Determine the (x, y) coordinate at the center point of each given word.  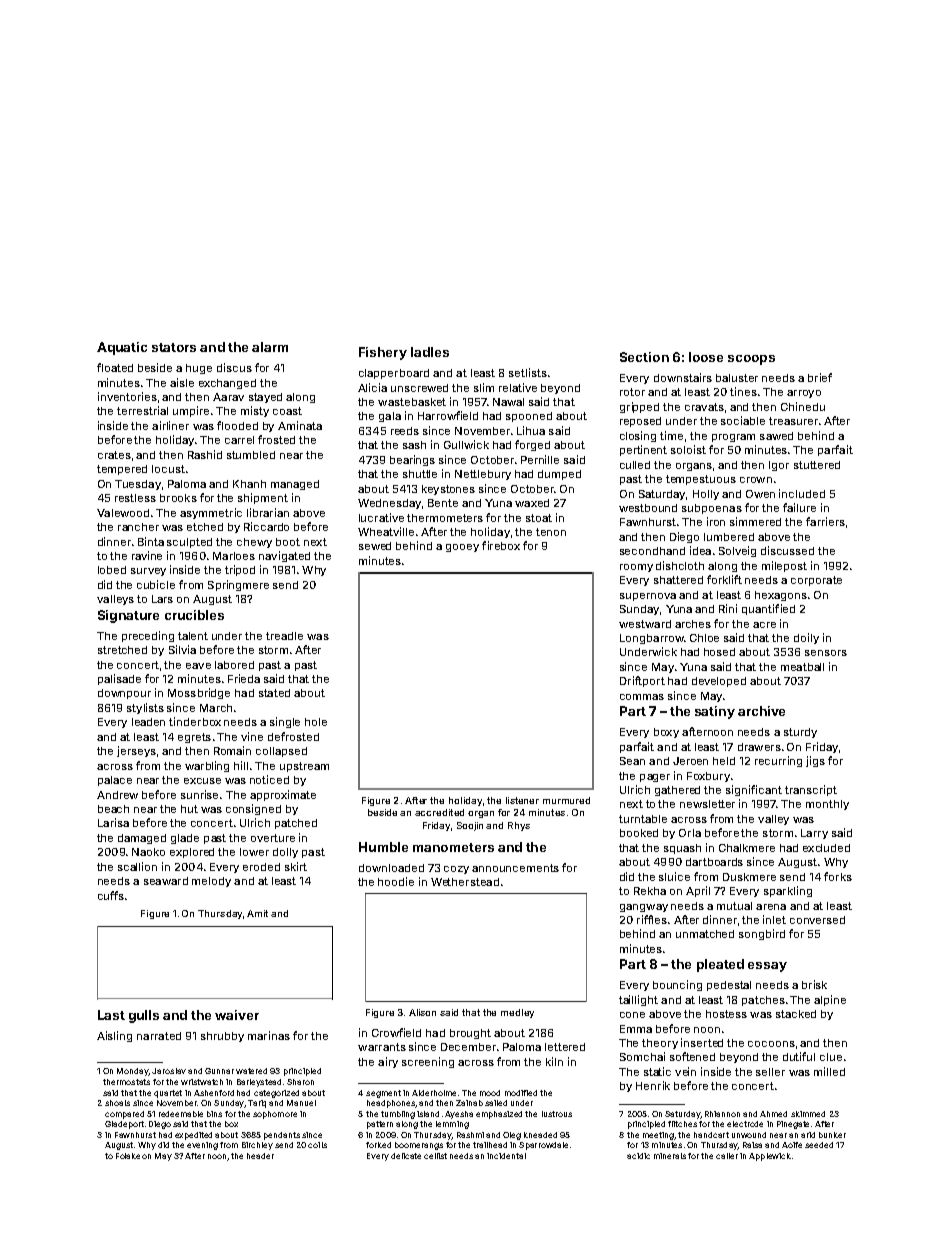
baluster (737, 378)
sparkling (788, 891)
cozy (456, 870)
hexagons (781, 596)
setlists (528, 372)
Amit (257, 913)
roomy (636, 568)
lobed (112, 570)
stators (174, 347)
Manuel (301, 1103)
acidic (638, 1156)
